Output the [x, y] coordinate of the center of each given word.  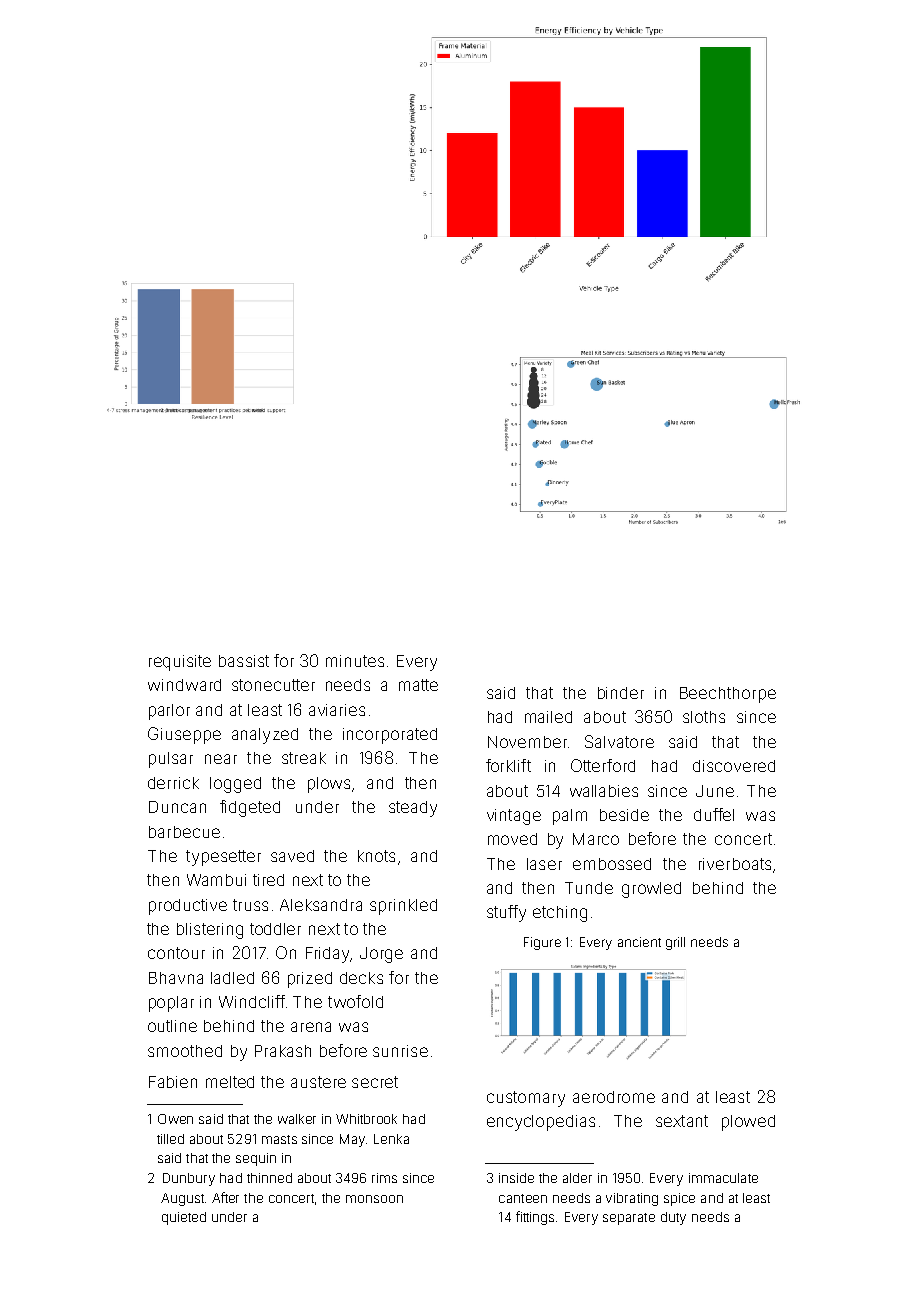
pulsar [171, 760]
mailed [548, 717]
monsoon [374, 1199]
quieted [184, 1218]
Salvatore [619, 741]
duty [673, 1218]
